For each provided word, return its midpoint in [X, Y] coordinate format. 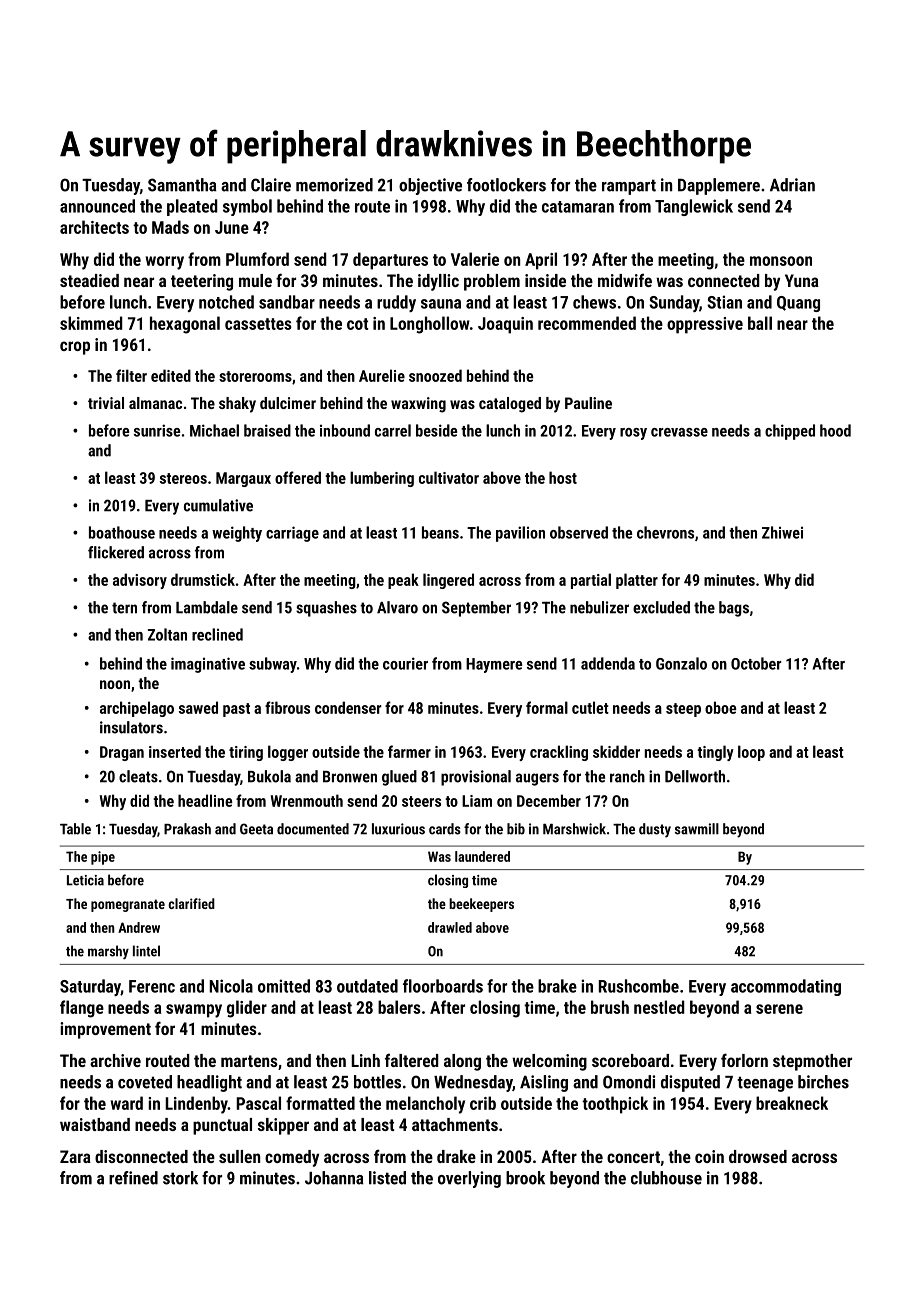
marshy [108, 952]
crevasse [679, 432]
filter [131, 375]
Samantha [182, 185]
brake [557, 986]
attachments [455, 1124]
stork [180, 1178]
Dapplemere [719, 186]
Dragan [122, 753]
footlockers [506, 185]
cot [357, 324]
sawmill [697, 829]
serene [779, 1009]
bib [516, 829]
